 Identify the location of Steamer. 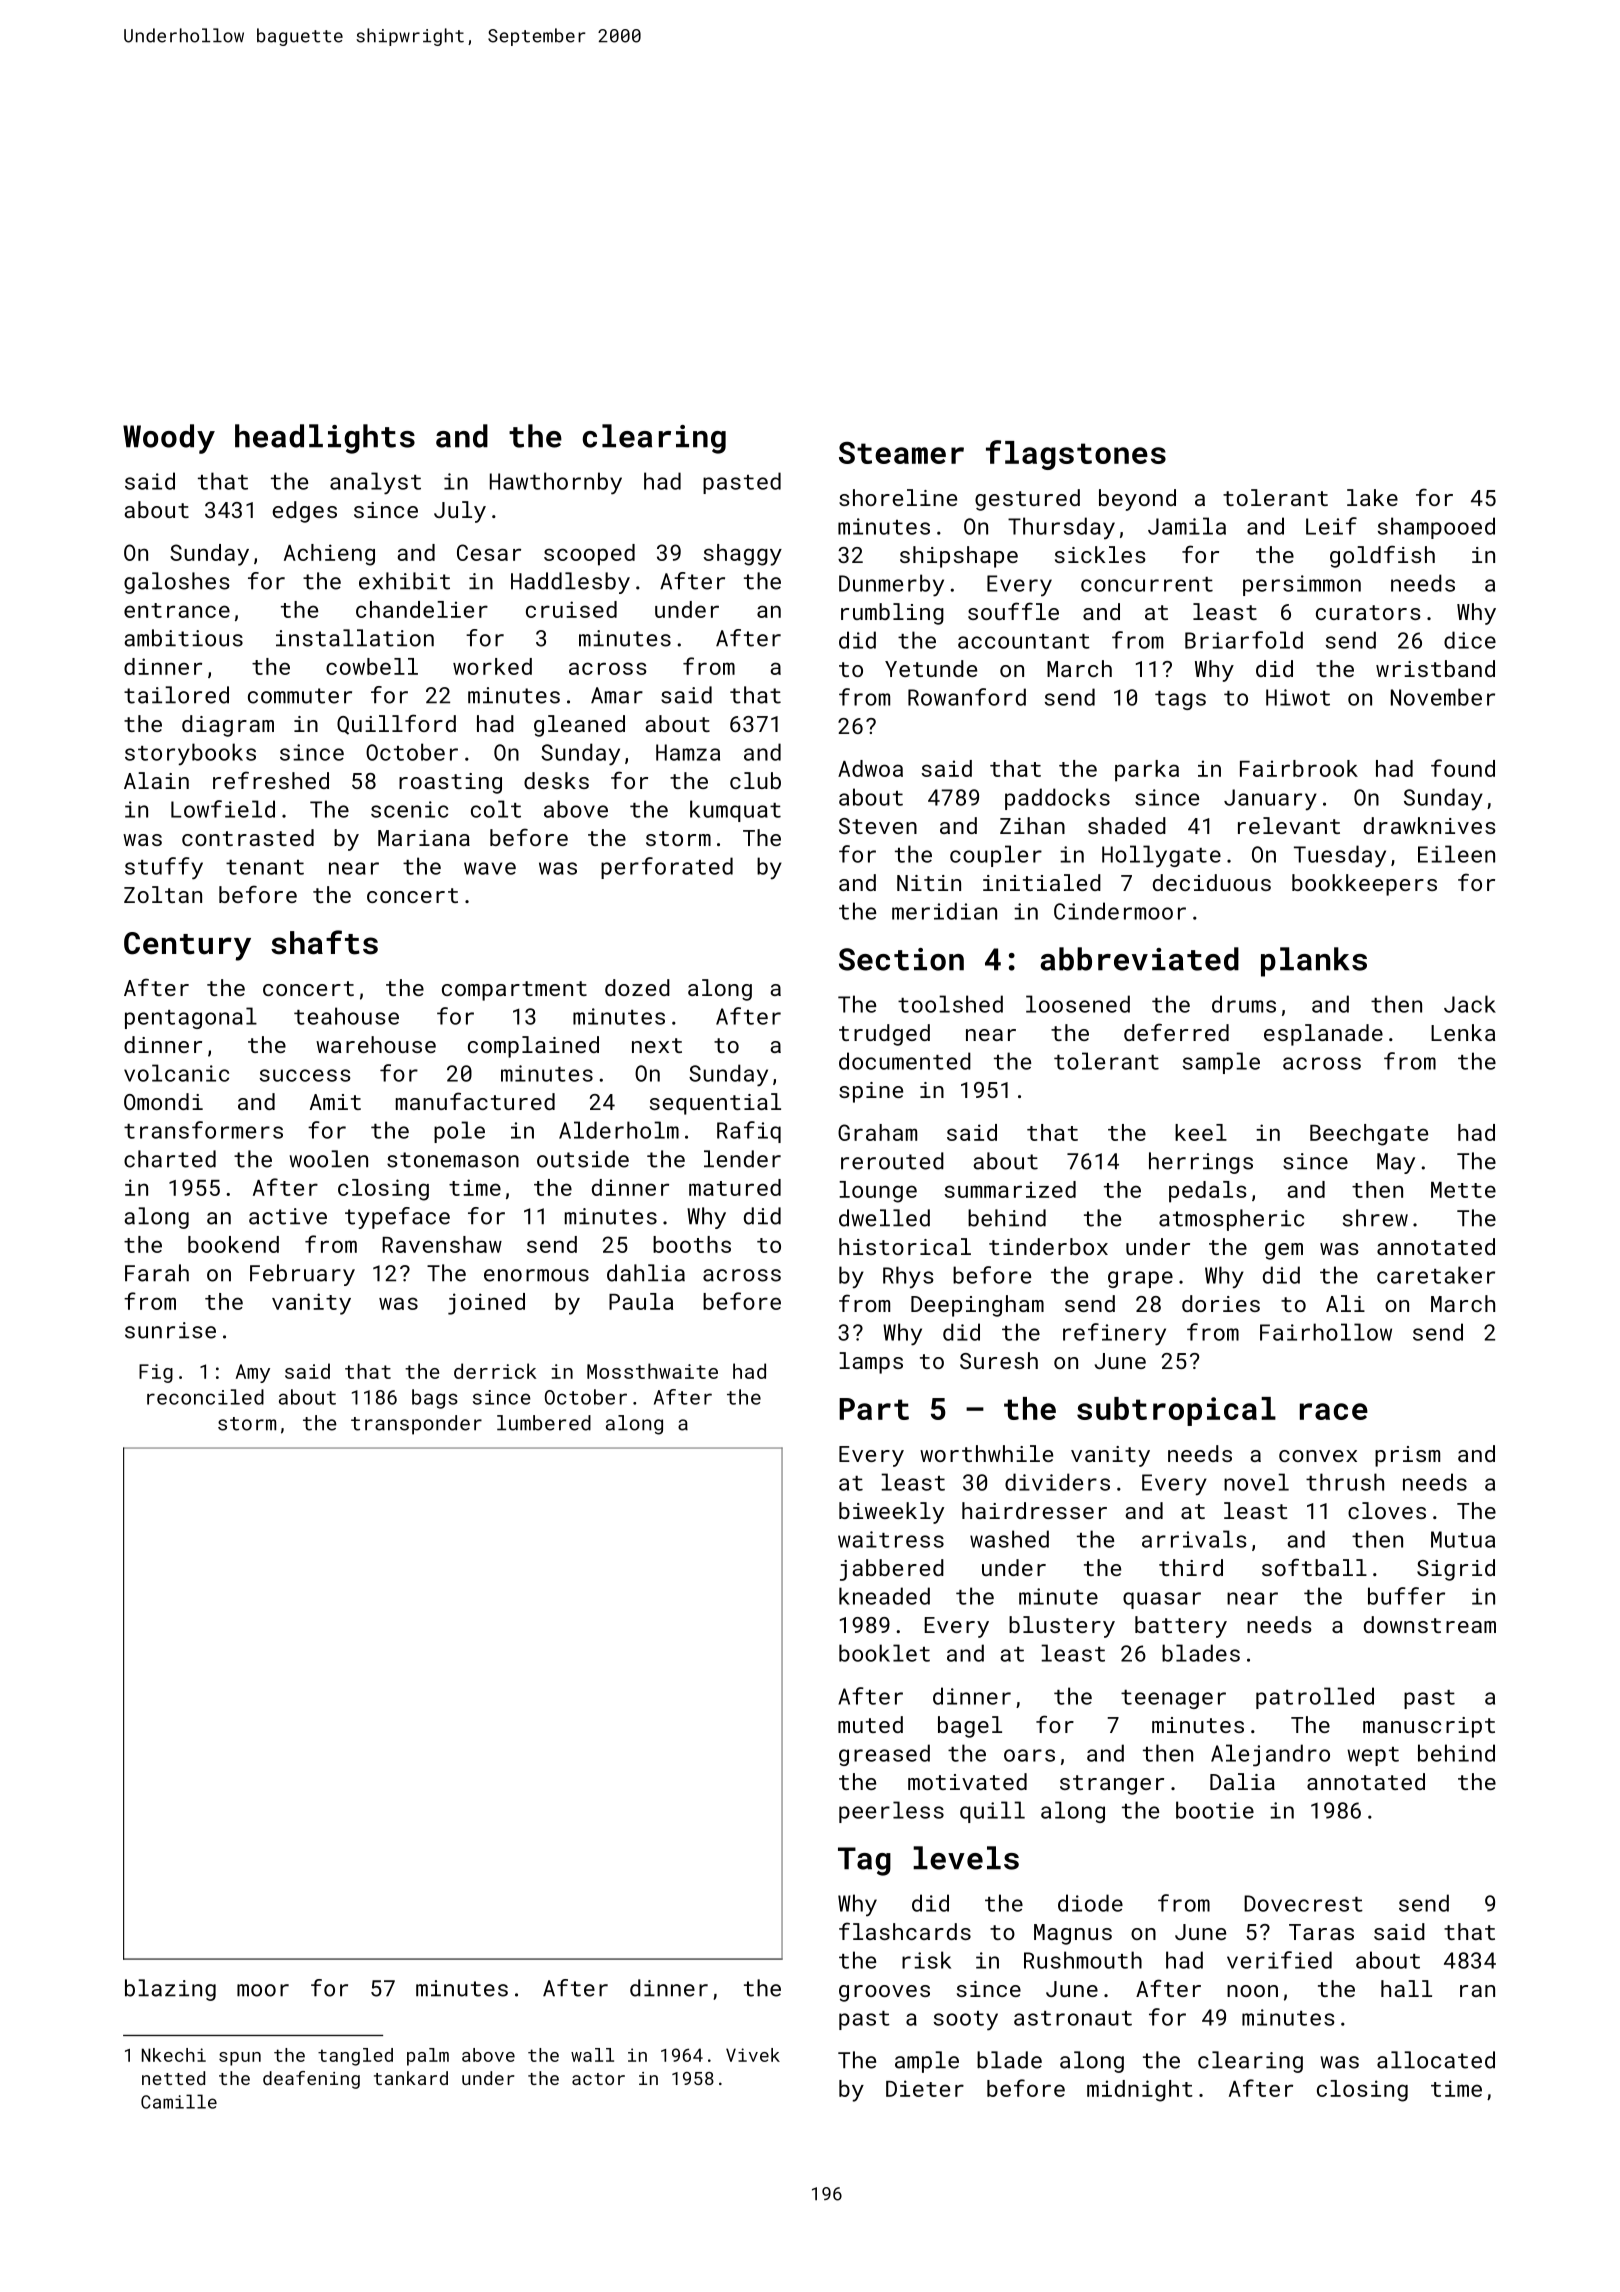
(901, 453).
